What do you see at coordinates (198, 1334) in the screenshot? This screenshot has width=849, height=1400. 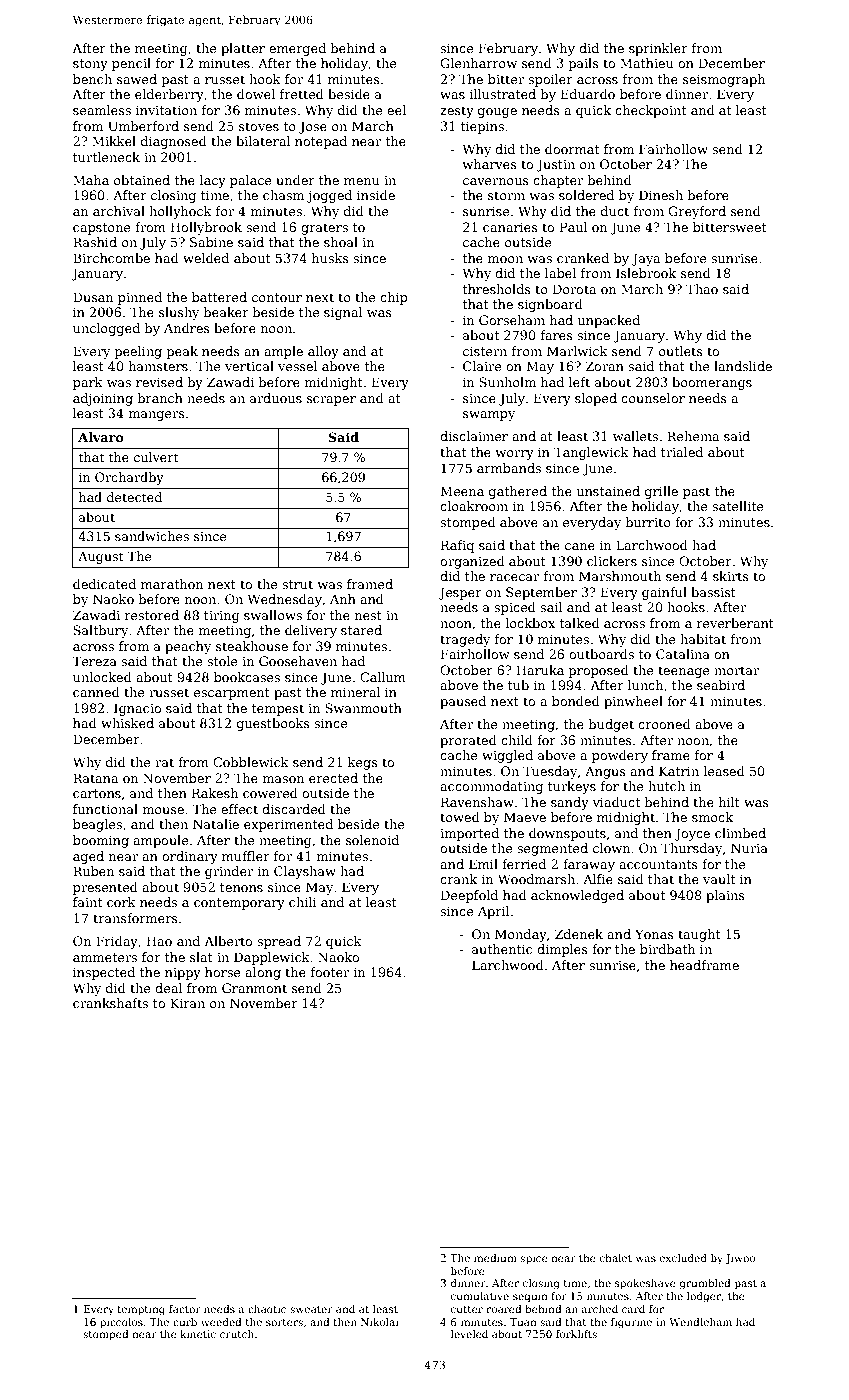 I see `kinetic` at bounding box center [198, 1334].
